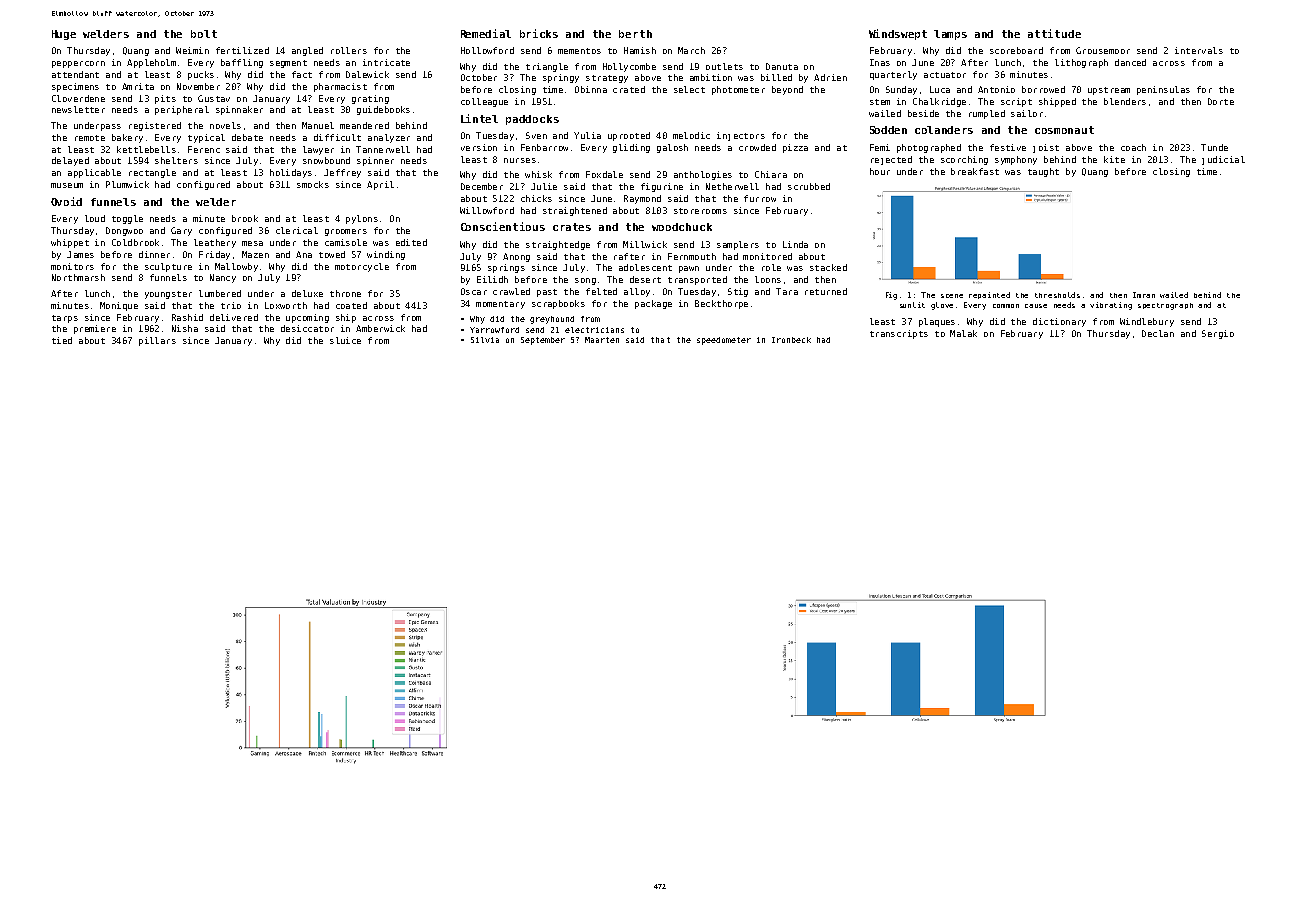 The image size is (1308, 924). Describe the element at coordinates (1221, 101) in the screenshot. I see `Dorte` at that location.
